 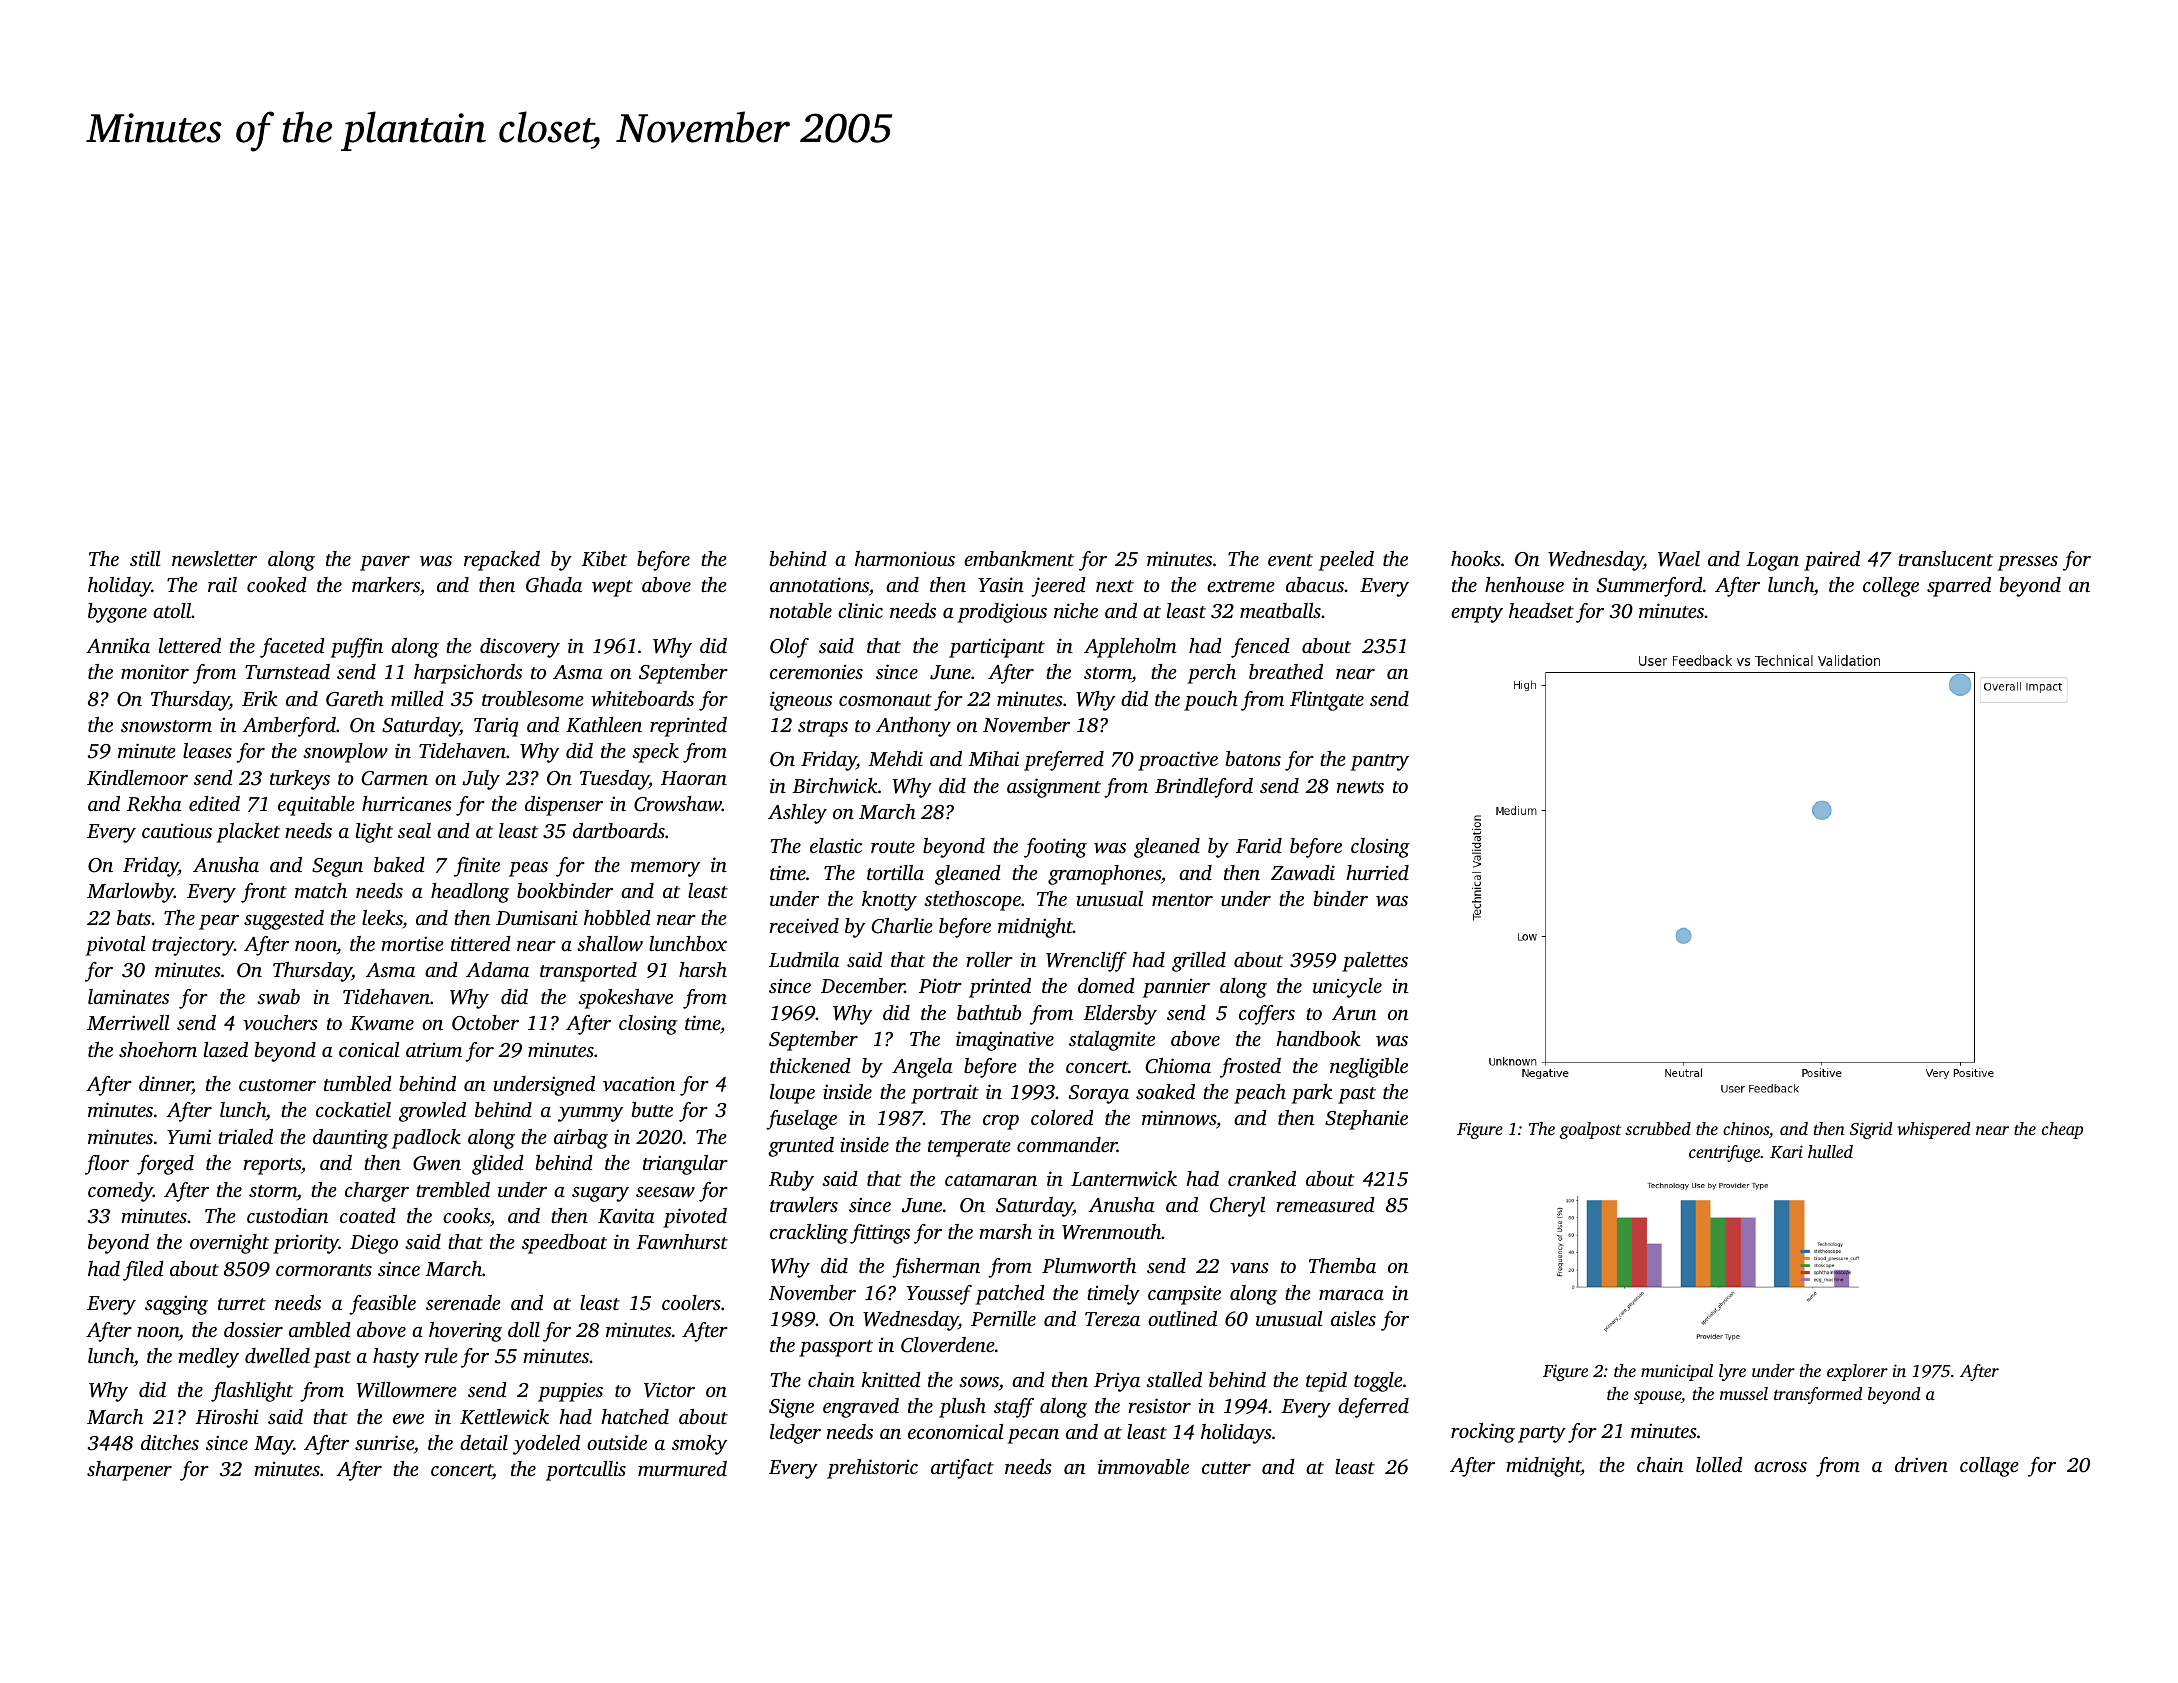 What do you see at coordinates (1055, 848) in the screenshot?
I see `footing` at bounding box center [1055, 848].
